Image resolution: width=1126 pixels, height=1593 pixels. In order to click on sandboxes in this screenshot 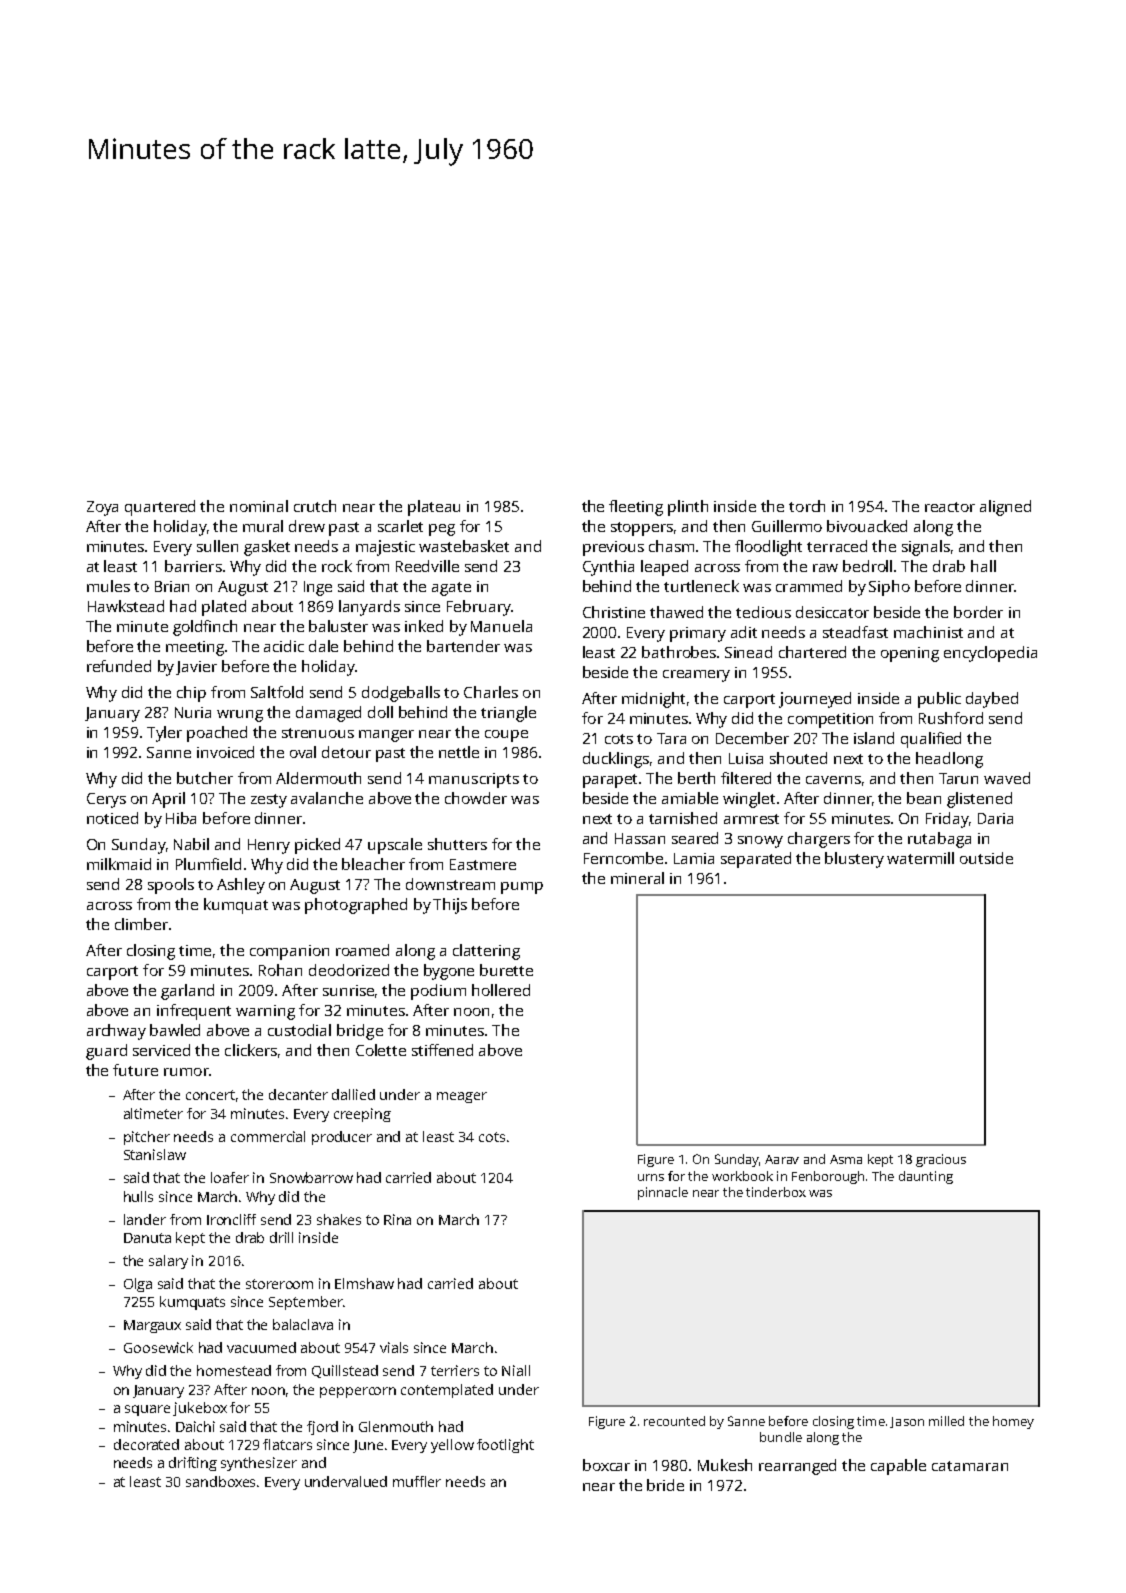, I will do `click(220, 1481)`.
